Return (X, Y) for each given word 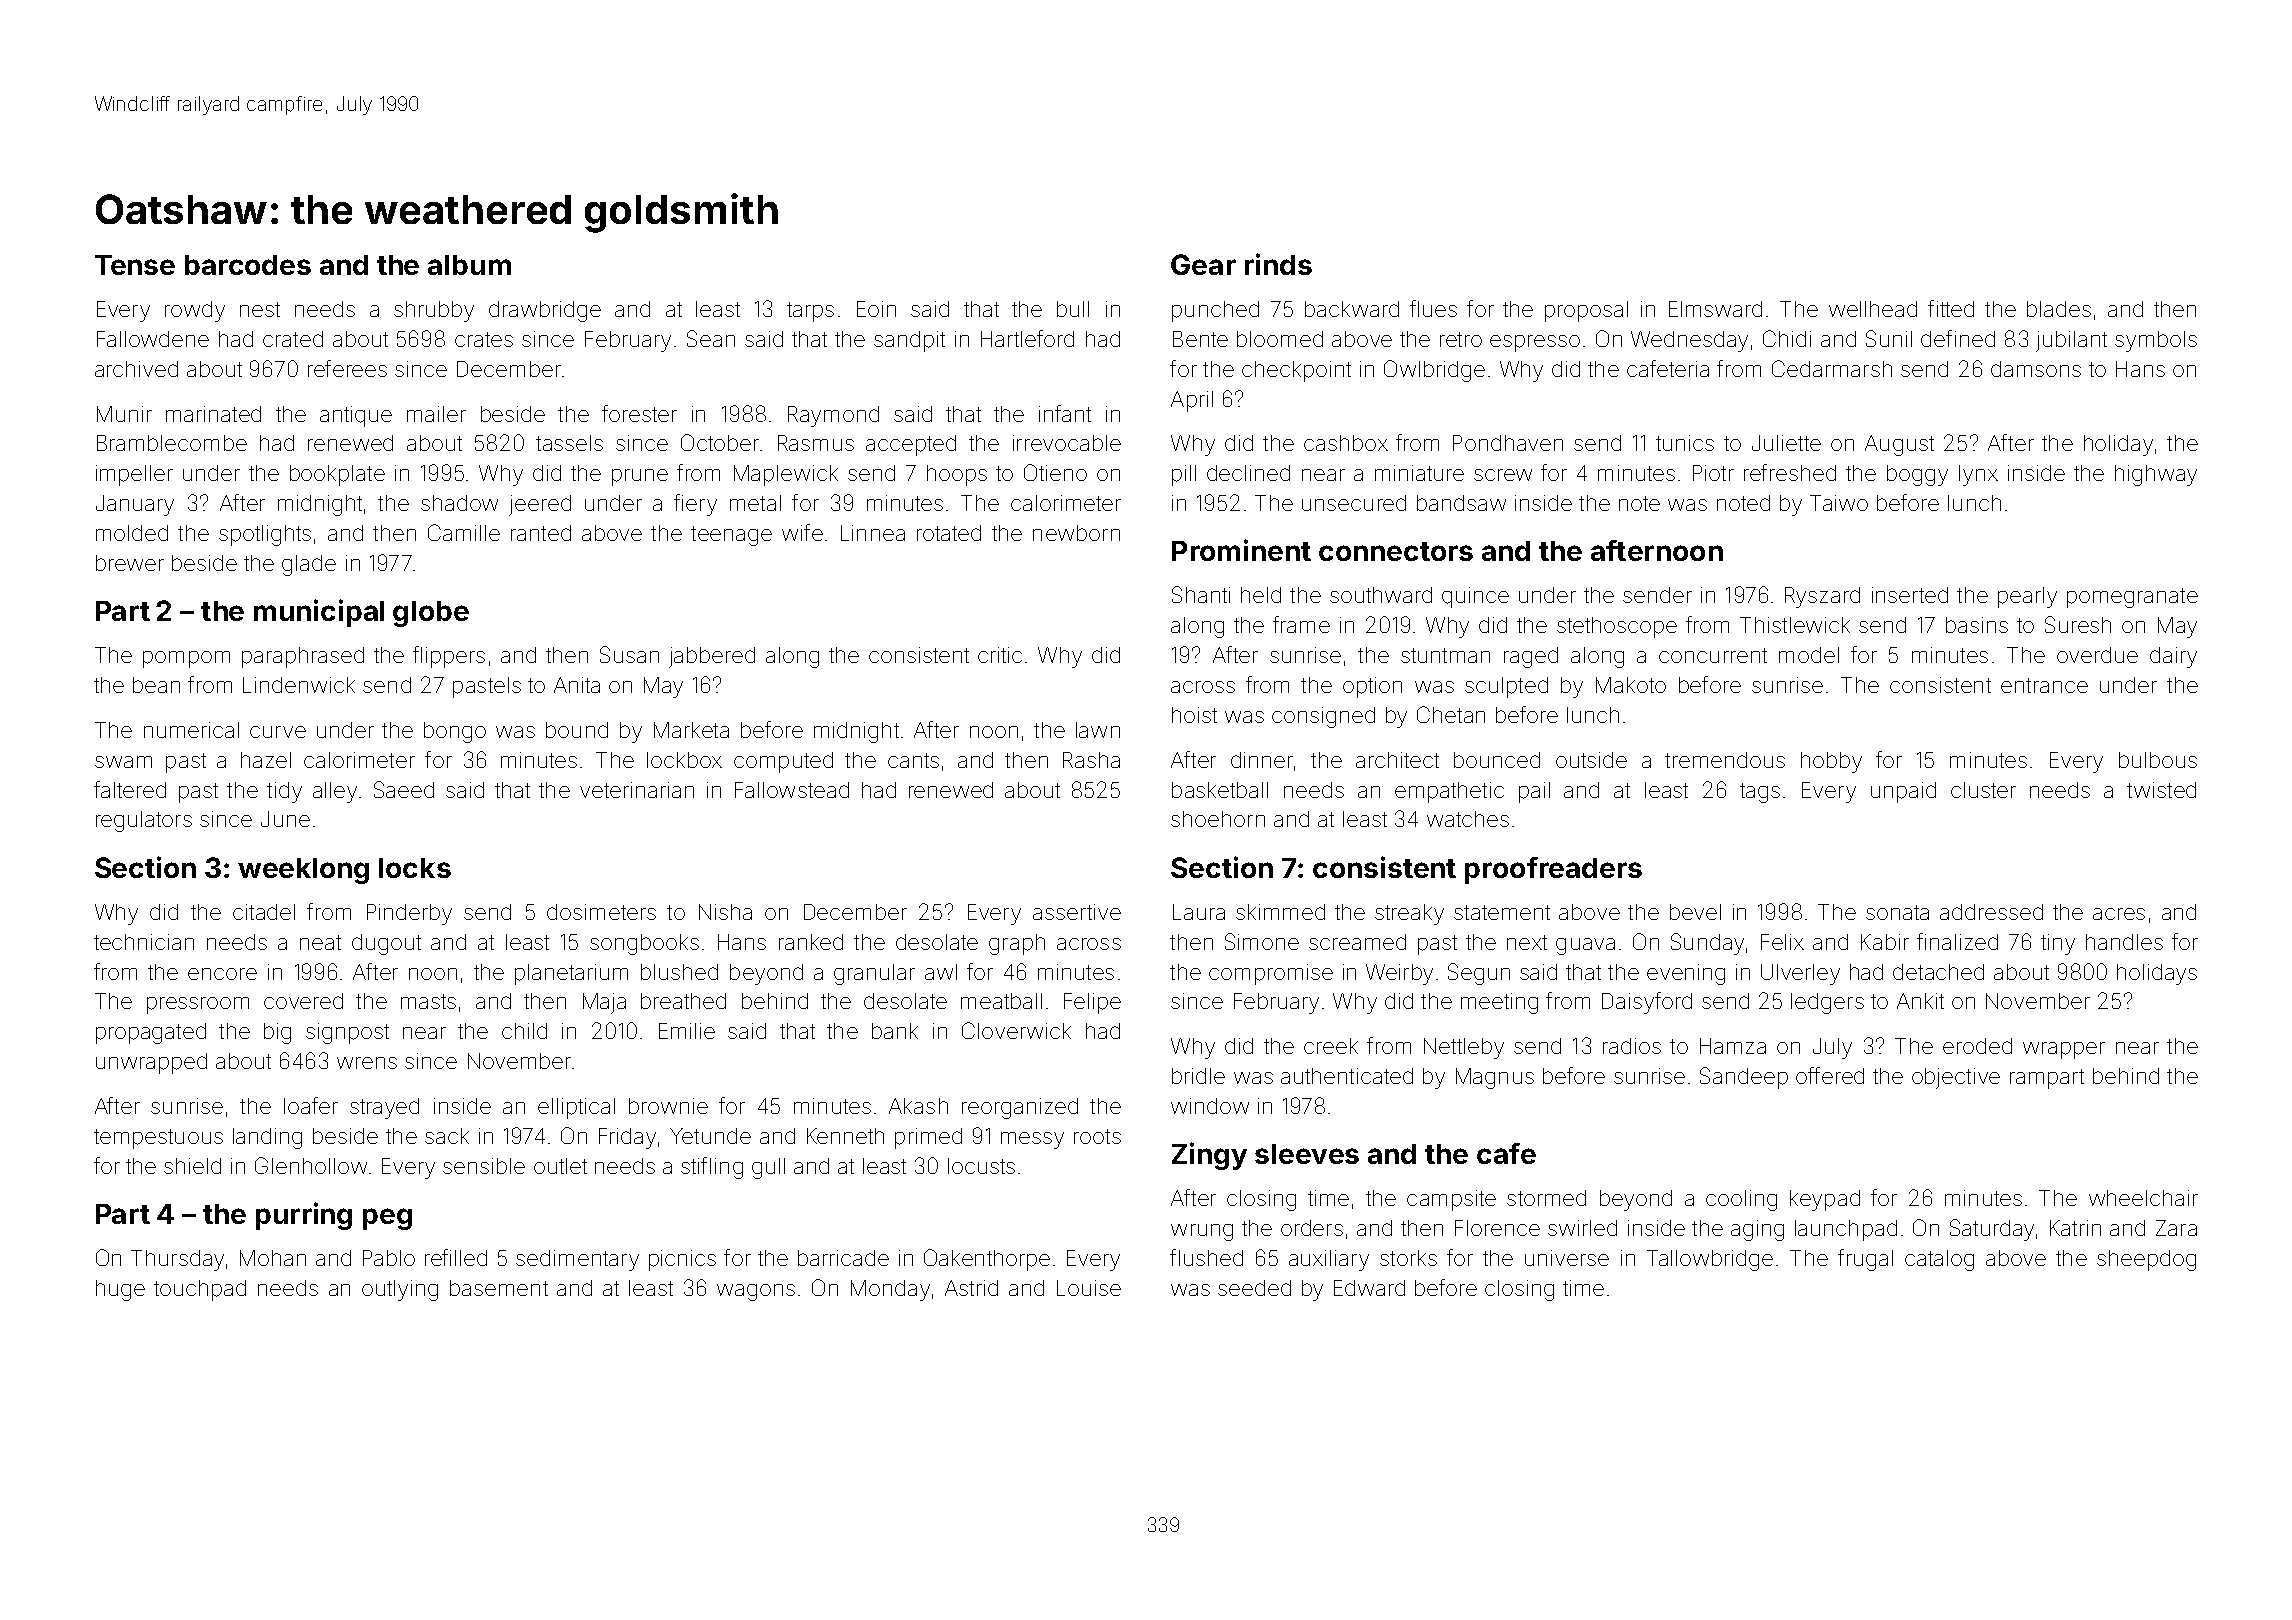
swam (123, 762)
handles (2124, 942)
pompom (186, 659)
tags (1760, 793)
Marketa (691, 730)
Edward (1369, 1288)
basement (499, 1288)
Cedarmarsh (1832, 368)
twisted (2161, 790)
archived (136, 369)
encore (222, 974)
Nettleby (1464, 1048)
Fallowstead (792, 790)
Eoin (876, 309)
